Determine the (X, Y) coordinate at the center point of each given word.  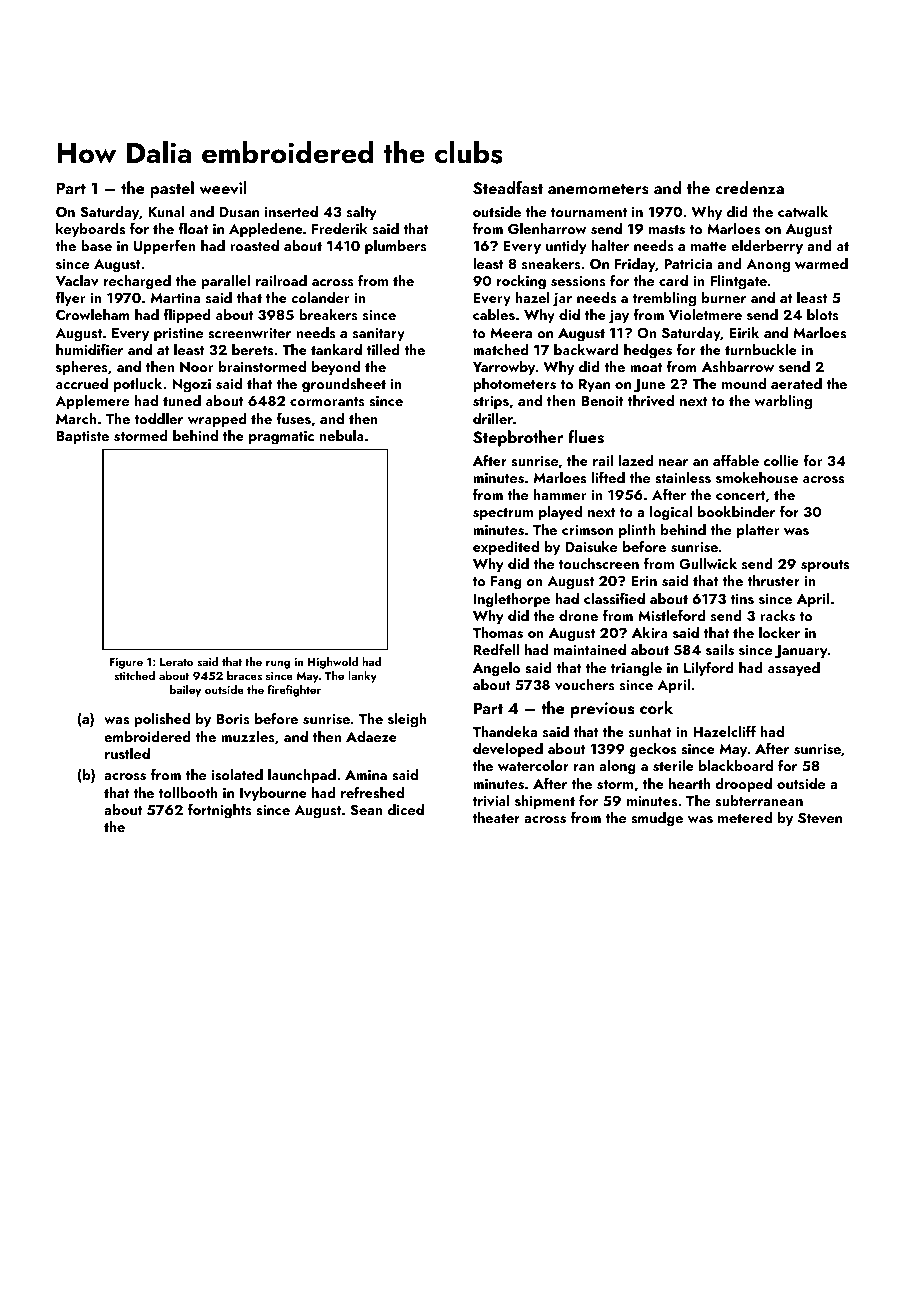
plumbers (396, 247)
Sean (367, 810)
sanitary (379, 334)
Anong (768, 266)
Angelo (496, 669)
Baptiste (82, 437)
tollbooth (188, 792)
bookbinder (736, 511)
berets (252, 350)
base (96, 245)
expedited (506, 548)
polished (162, 720)
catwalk (803, 211)
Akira (650, 632)
